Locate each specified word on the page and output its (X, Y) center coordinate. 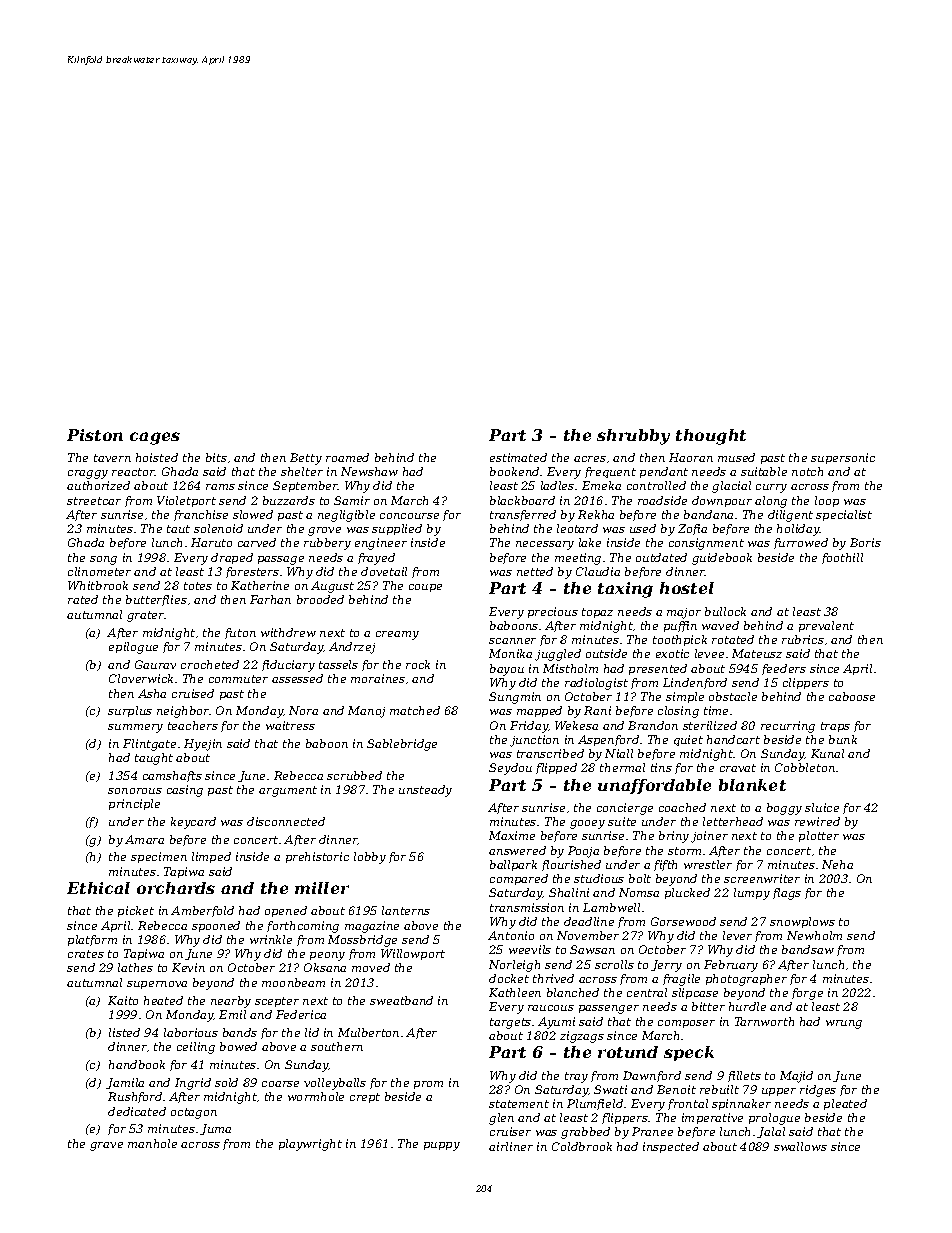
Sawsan (592, 949)
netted (535, 571)
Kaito (123, 1000)
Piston (95, 435)
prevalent (826, 626)
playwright (310, 1145)
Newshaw (369, 471)
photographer (746, 980)
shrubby (633, 437)
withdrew (288, 632)
